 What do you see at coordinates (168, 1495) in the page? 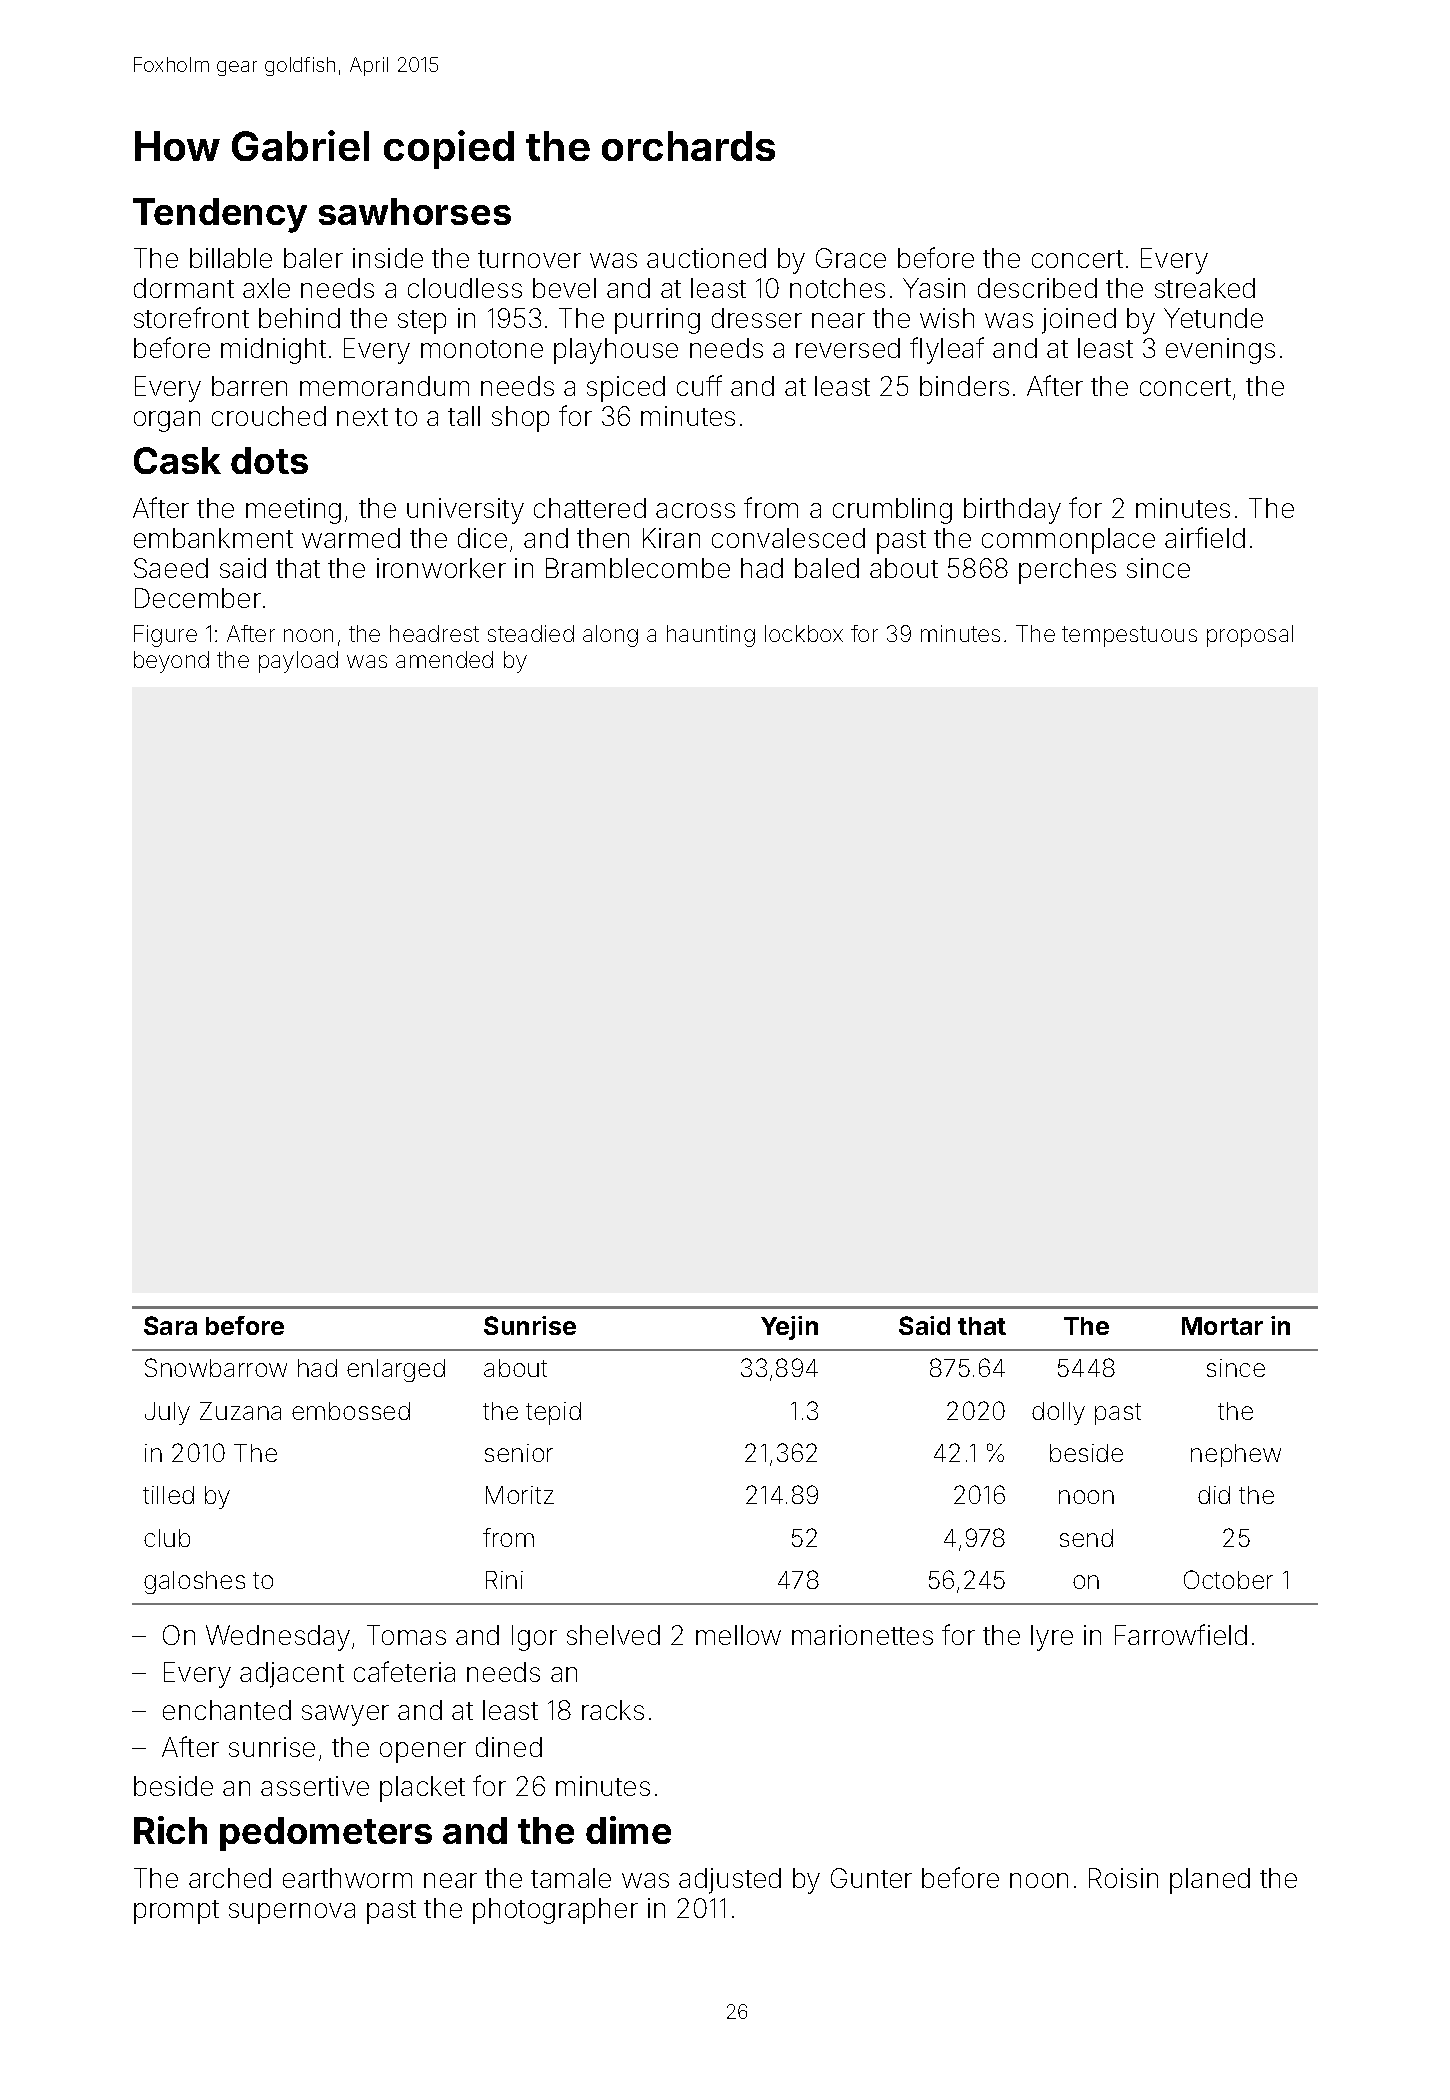
I see `tilled` at bounding box center [168, 1495].
